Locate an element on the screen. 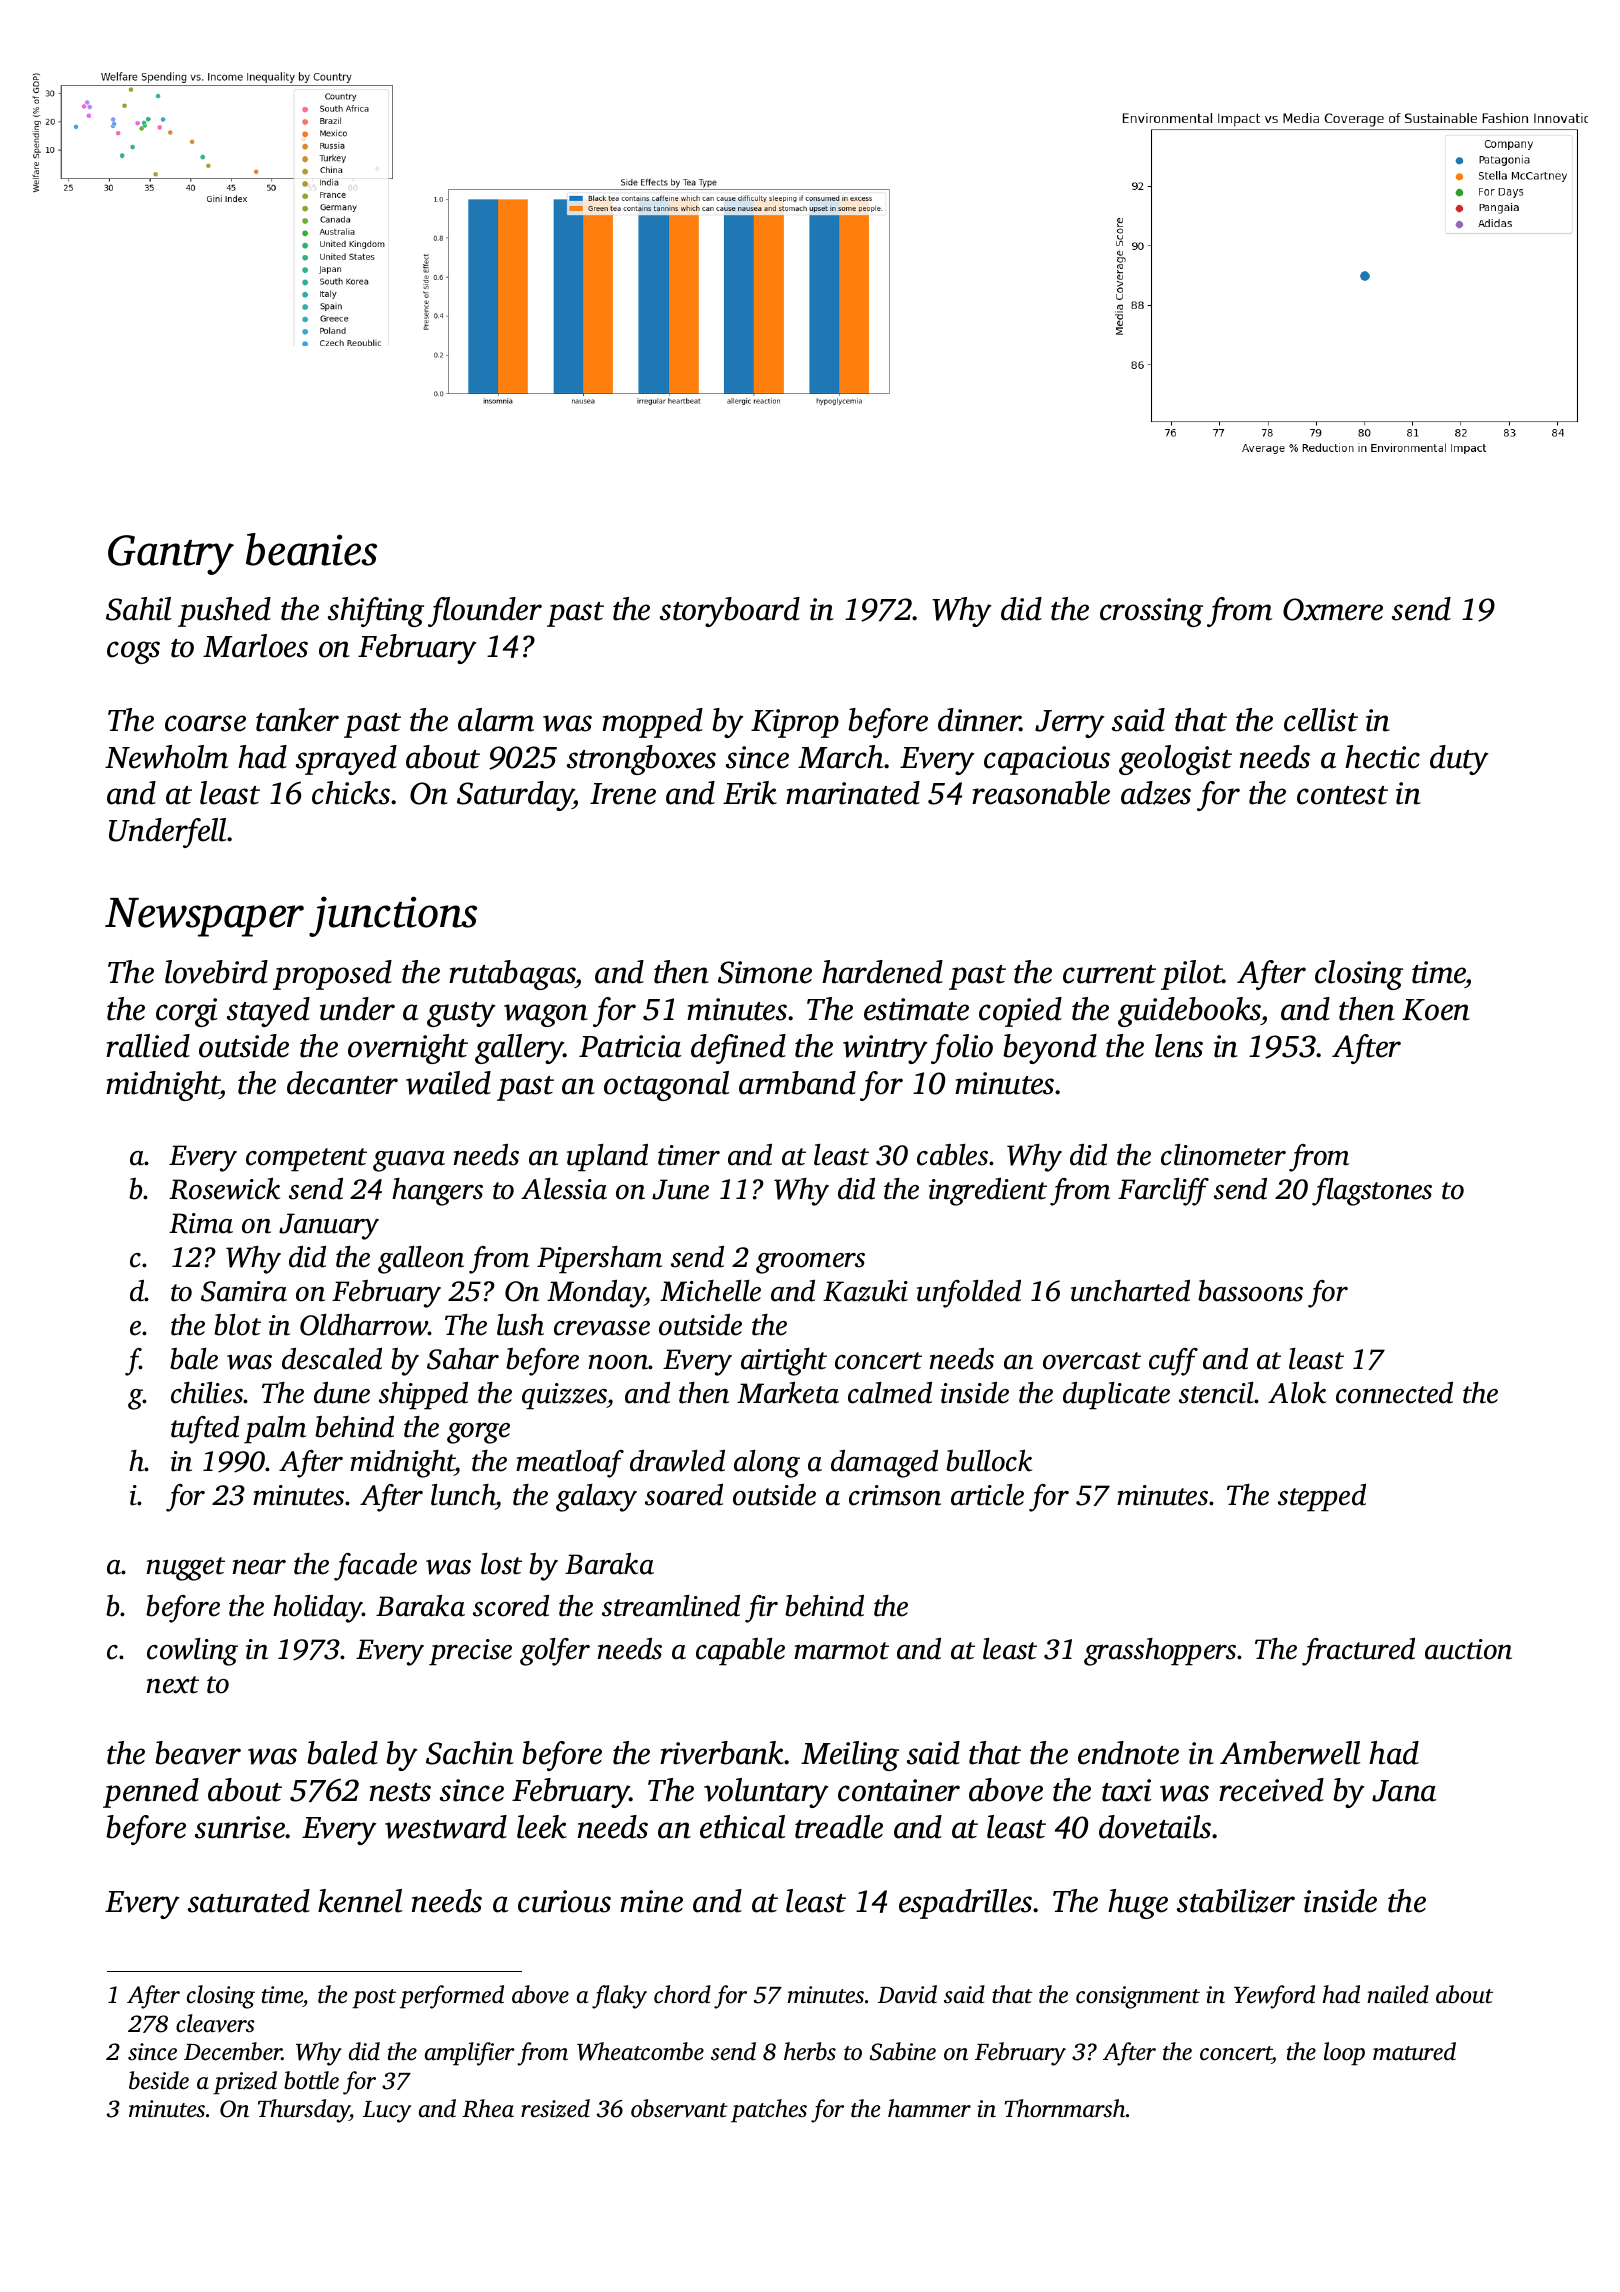 Image resolution: width=1620 pixels, height=2292 pixels. herbs is located at coordinates (810, 2051).
